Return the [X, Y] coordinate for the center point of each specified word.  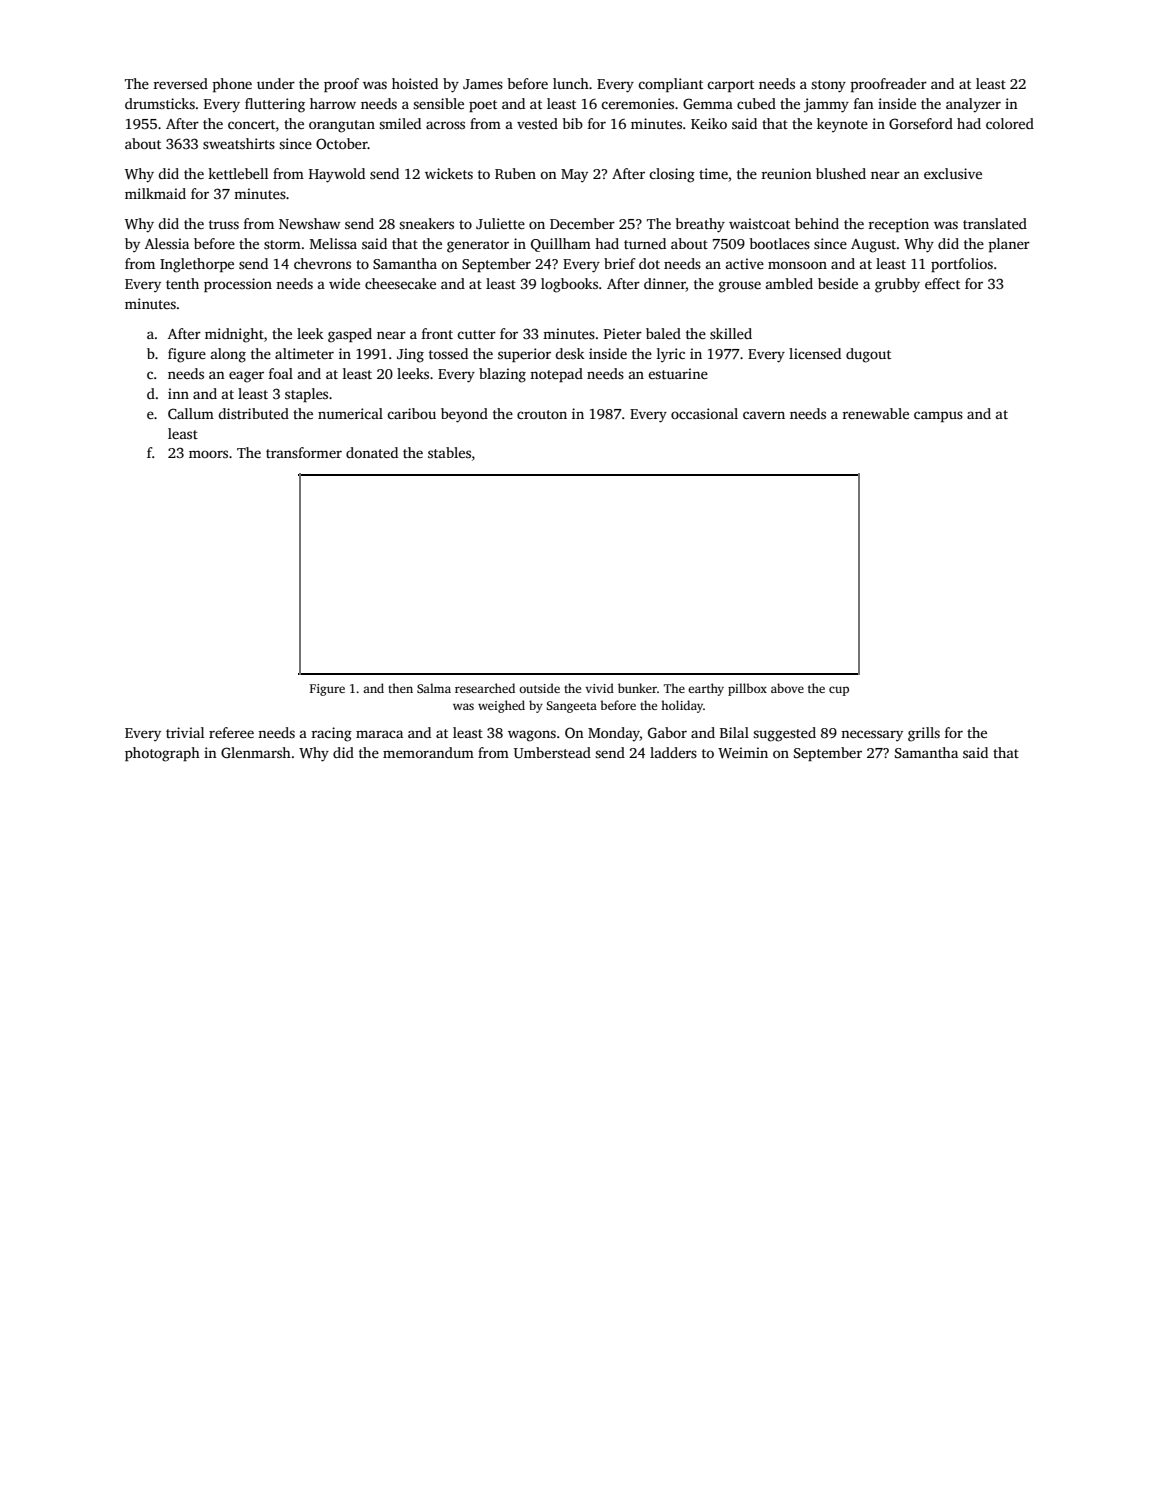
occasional [704, 413]
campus [938, 416]
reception [899, 225]
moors [208, 454]
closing [672, 175]
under [276, 83]
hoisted [415, 83]
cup [839, 691]
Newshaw [309, 223]
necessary [872, 735]
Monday [614, 734]
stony [828, 86]
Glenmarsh [256, 752]
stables [449, 452]
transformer [304, 452]
